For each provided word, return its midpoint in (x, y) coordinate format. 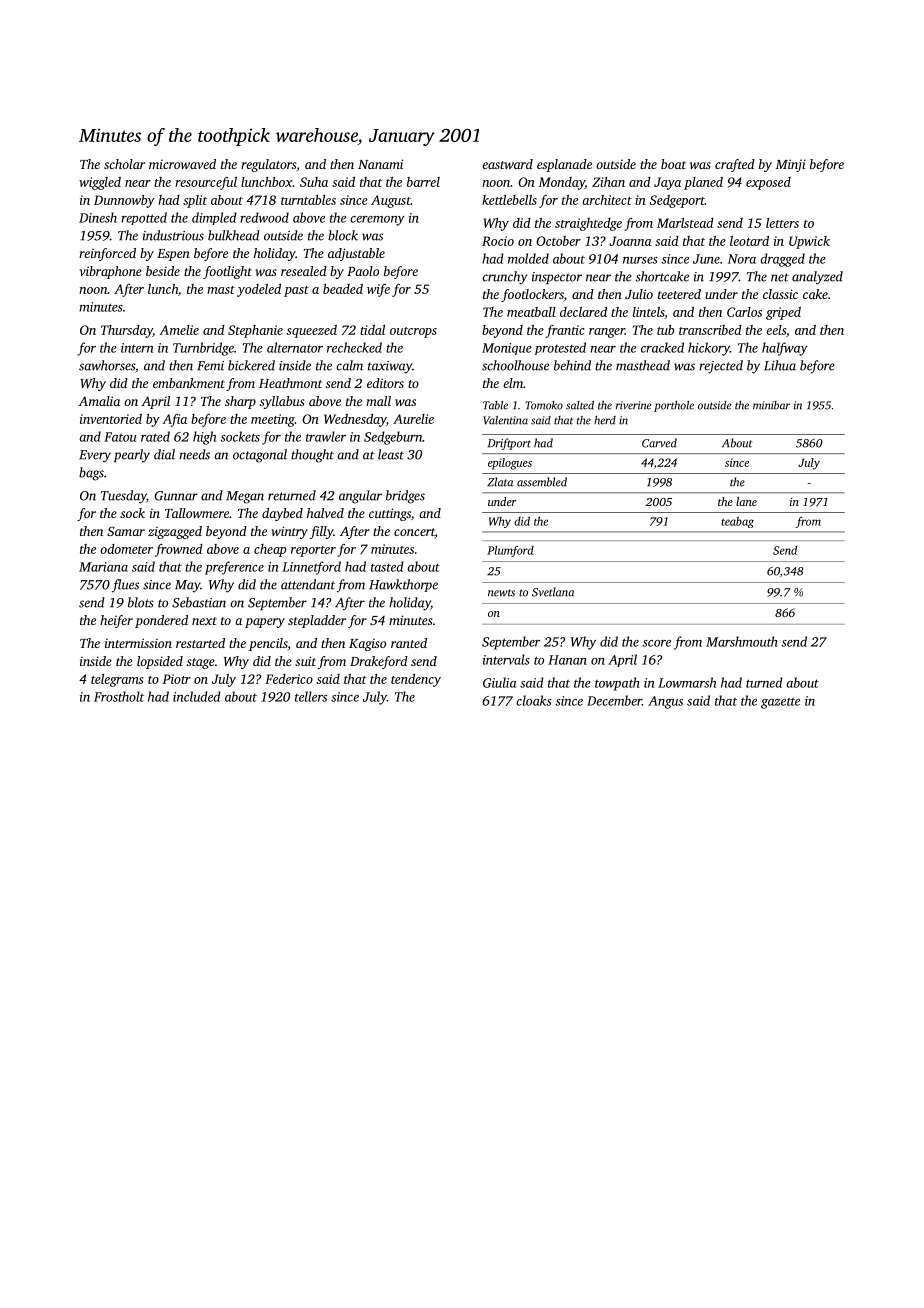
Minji (790, 165)
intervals (506, 659)
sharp (240, 402)
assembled (542, 482)
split (195, 201)
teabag (737, 522)
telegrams (117, 680)
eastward (507, 164)
